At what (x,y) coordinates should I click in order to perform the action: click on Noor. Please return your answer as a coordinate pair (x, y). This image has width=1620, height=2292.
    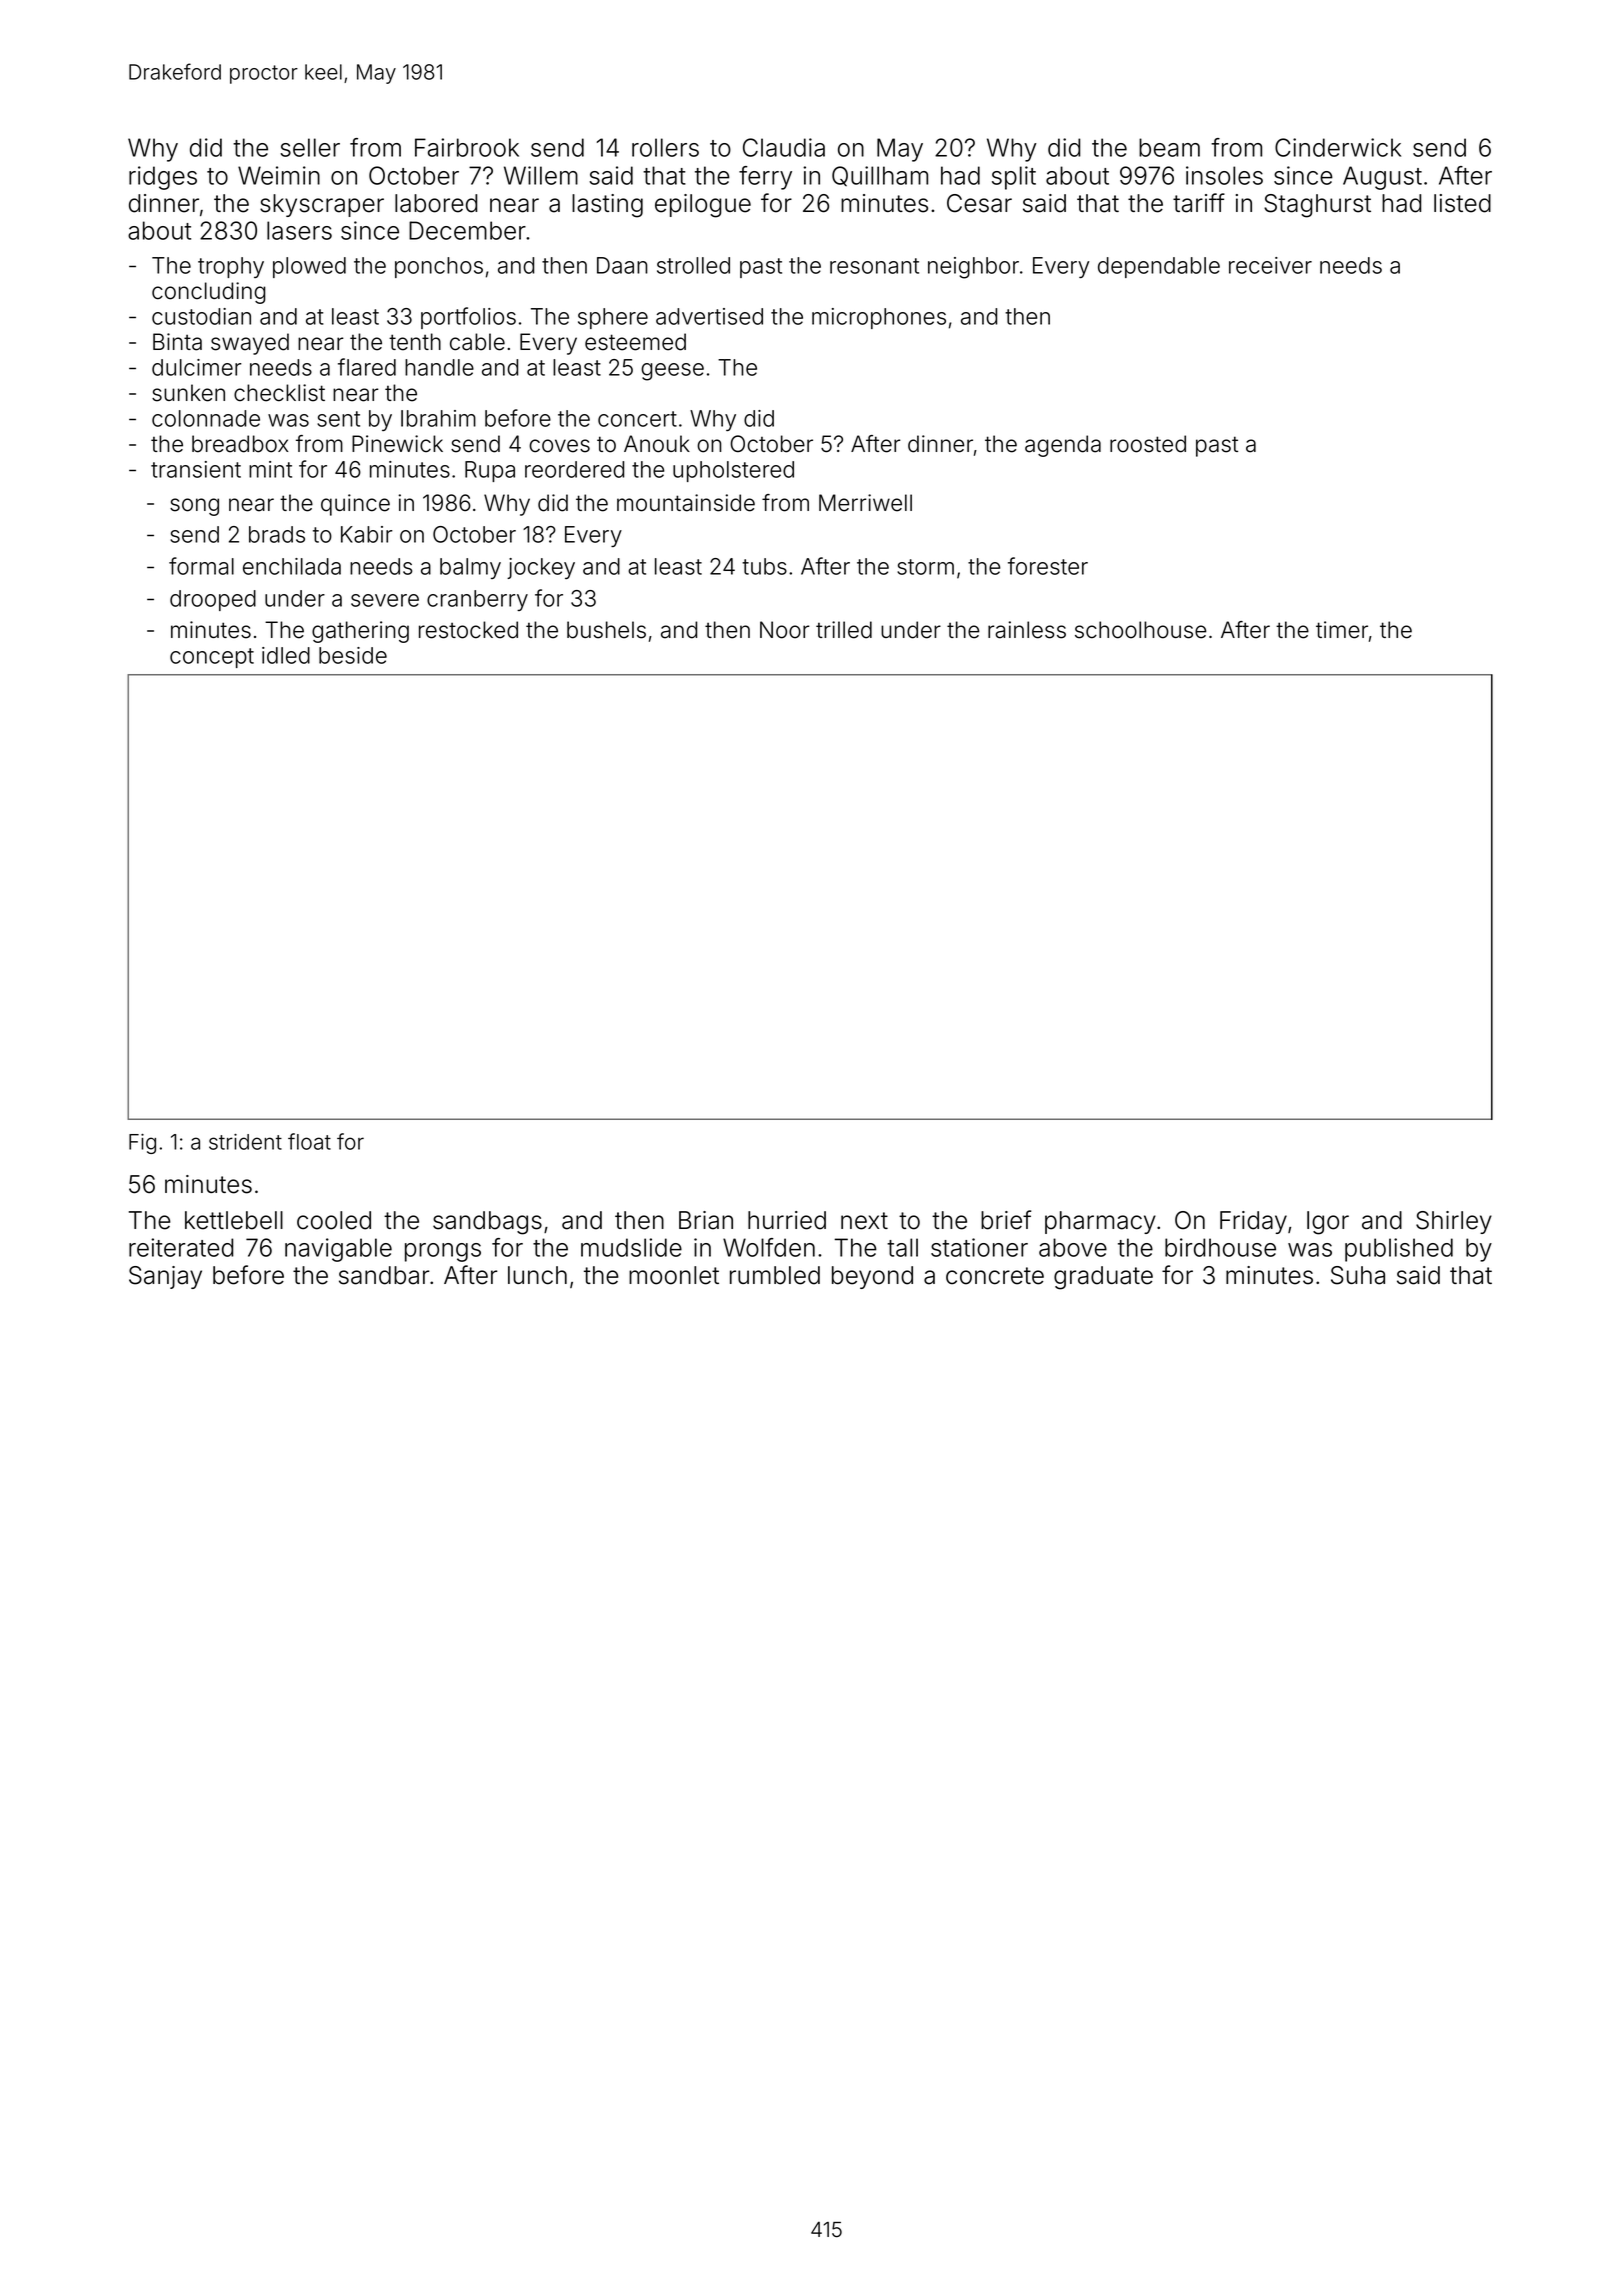
    Looking at the image, I should click on (785, 630).
